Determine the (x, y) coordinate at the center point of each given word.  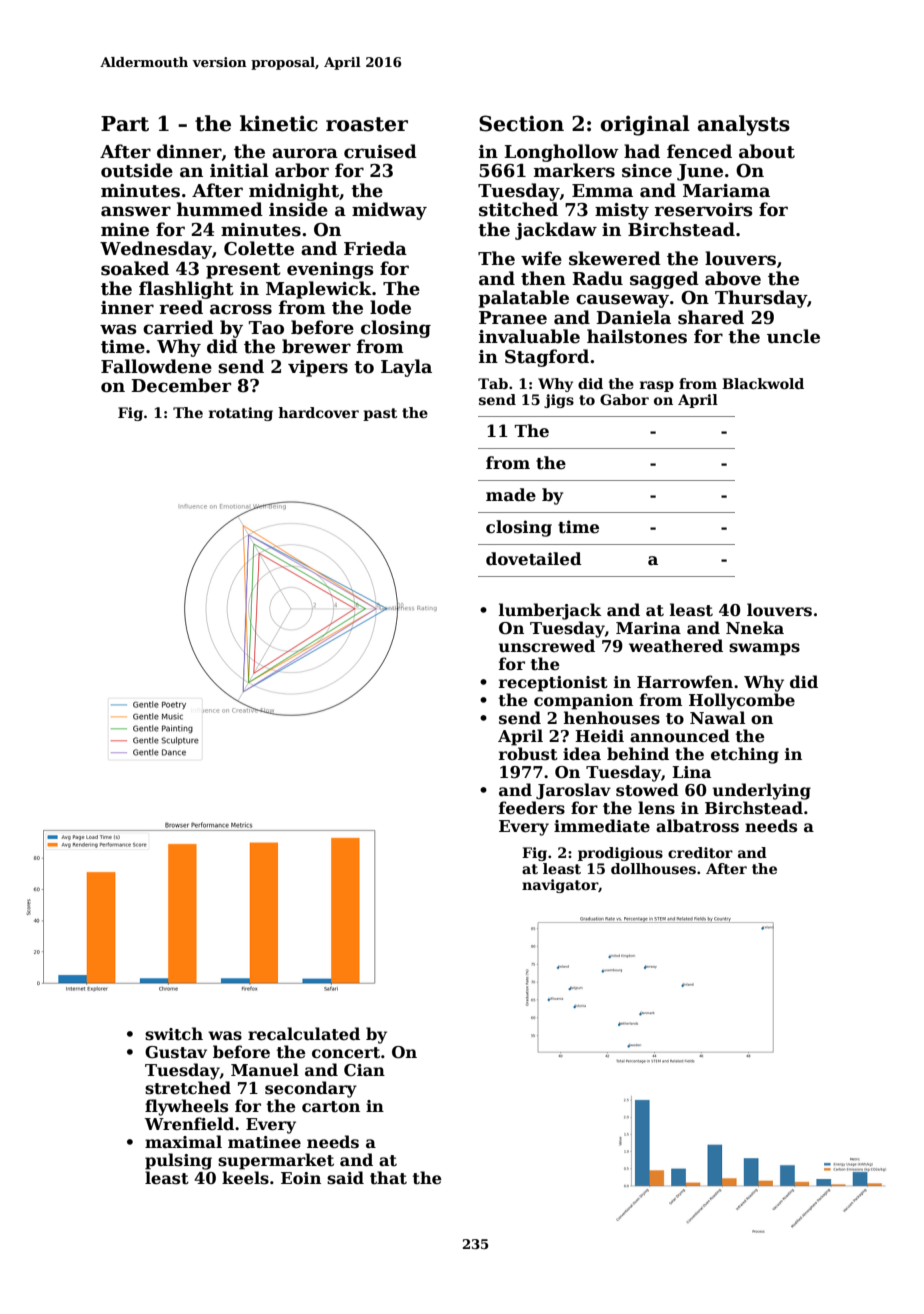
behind (638, 754)
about (767, 151)
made (511, 495)
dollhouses (653, 868)
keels (245, 1178)
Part (125, 124)
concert (346, 1053)
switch (174, 1034)
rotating (241, 414)
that (388, 1178)
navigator (560, 886)
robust (528, 754)
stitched (518, 209)
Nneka (755, 628)
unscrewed (547, 646)
